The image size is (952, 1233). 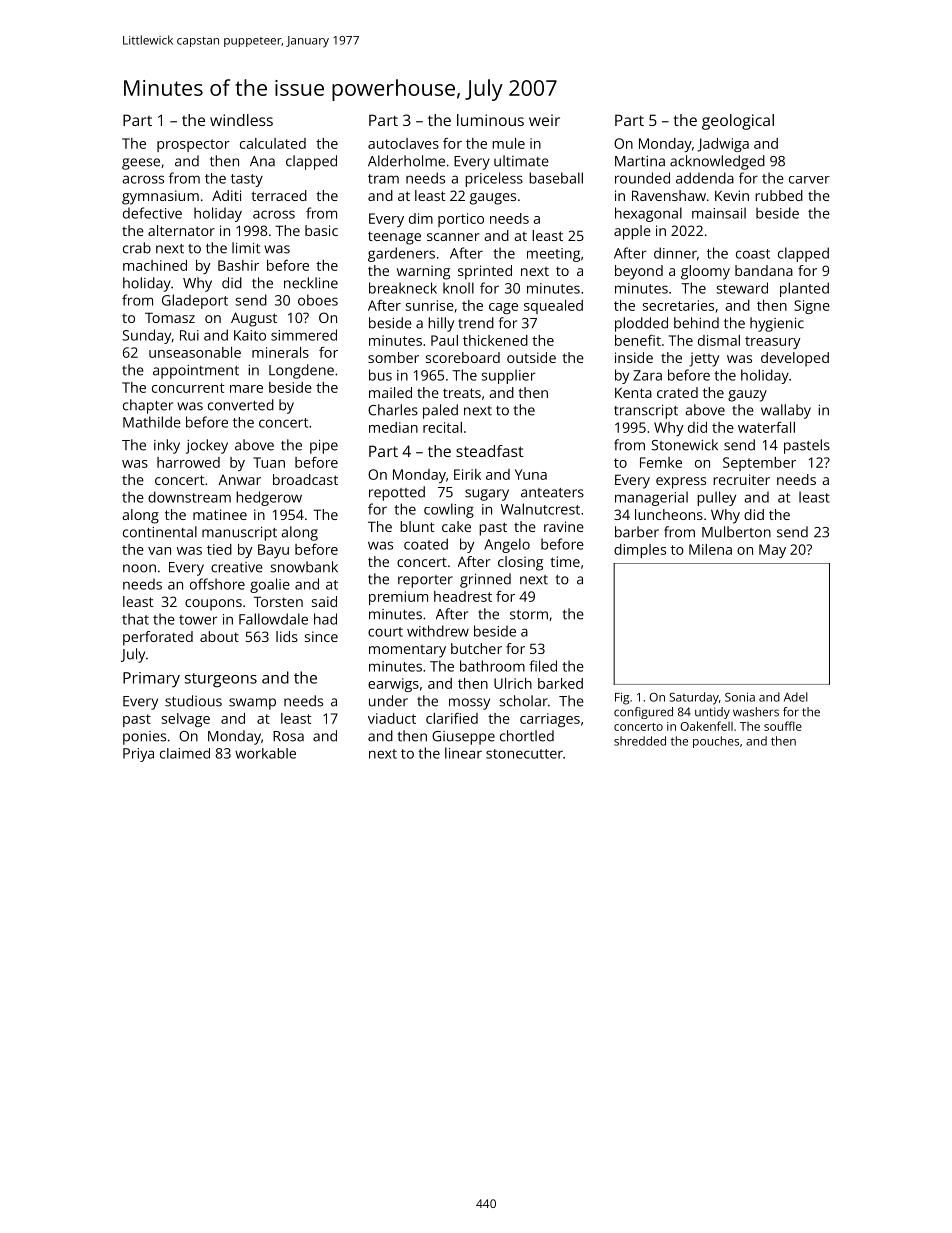 I want to click on Kevin, so click(x=732, y=195).
